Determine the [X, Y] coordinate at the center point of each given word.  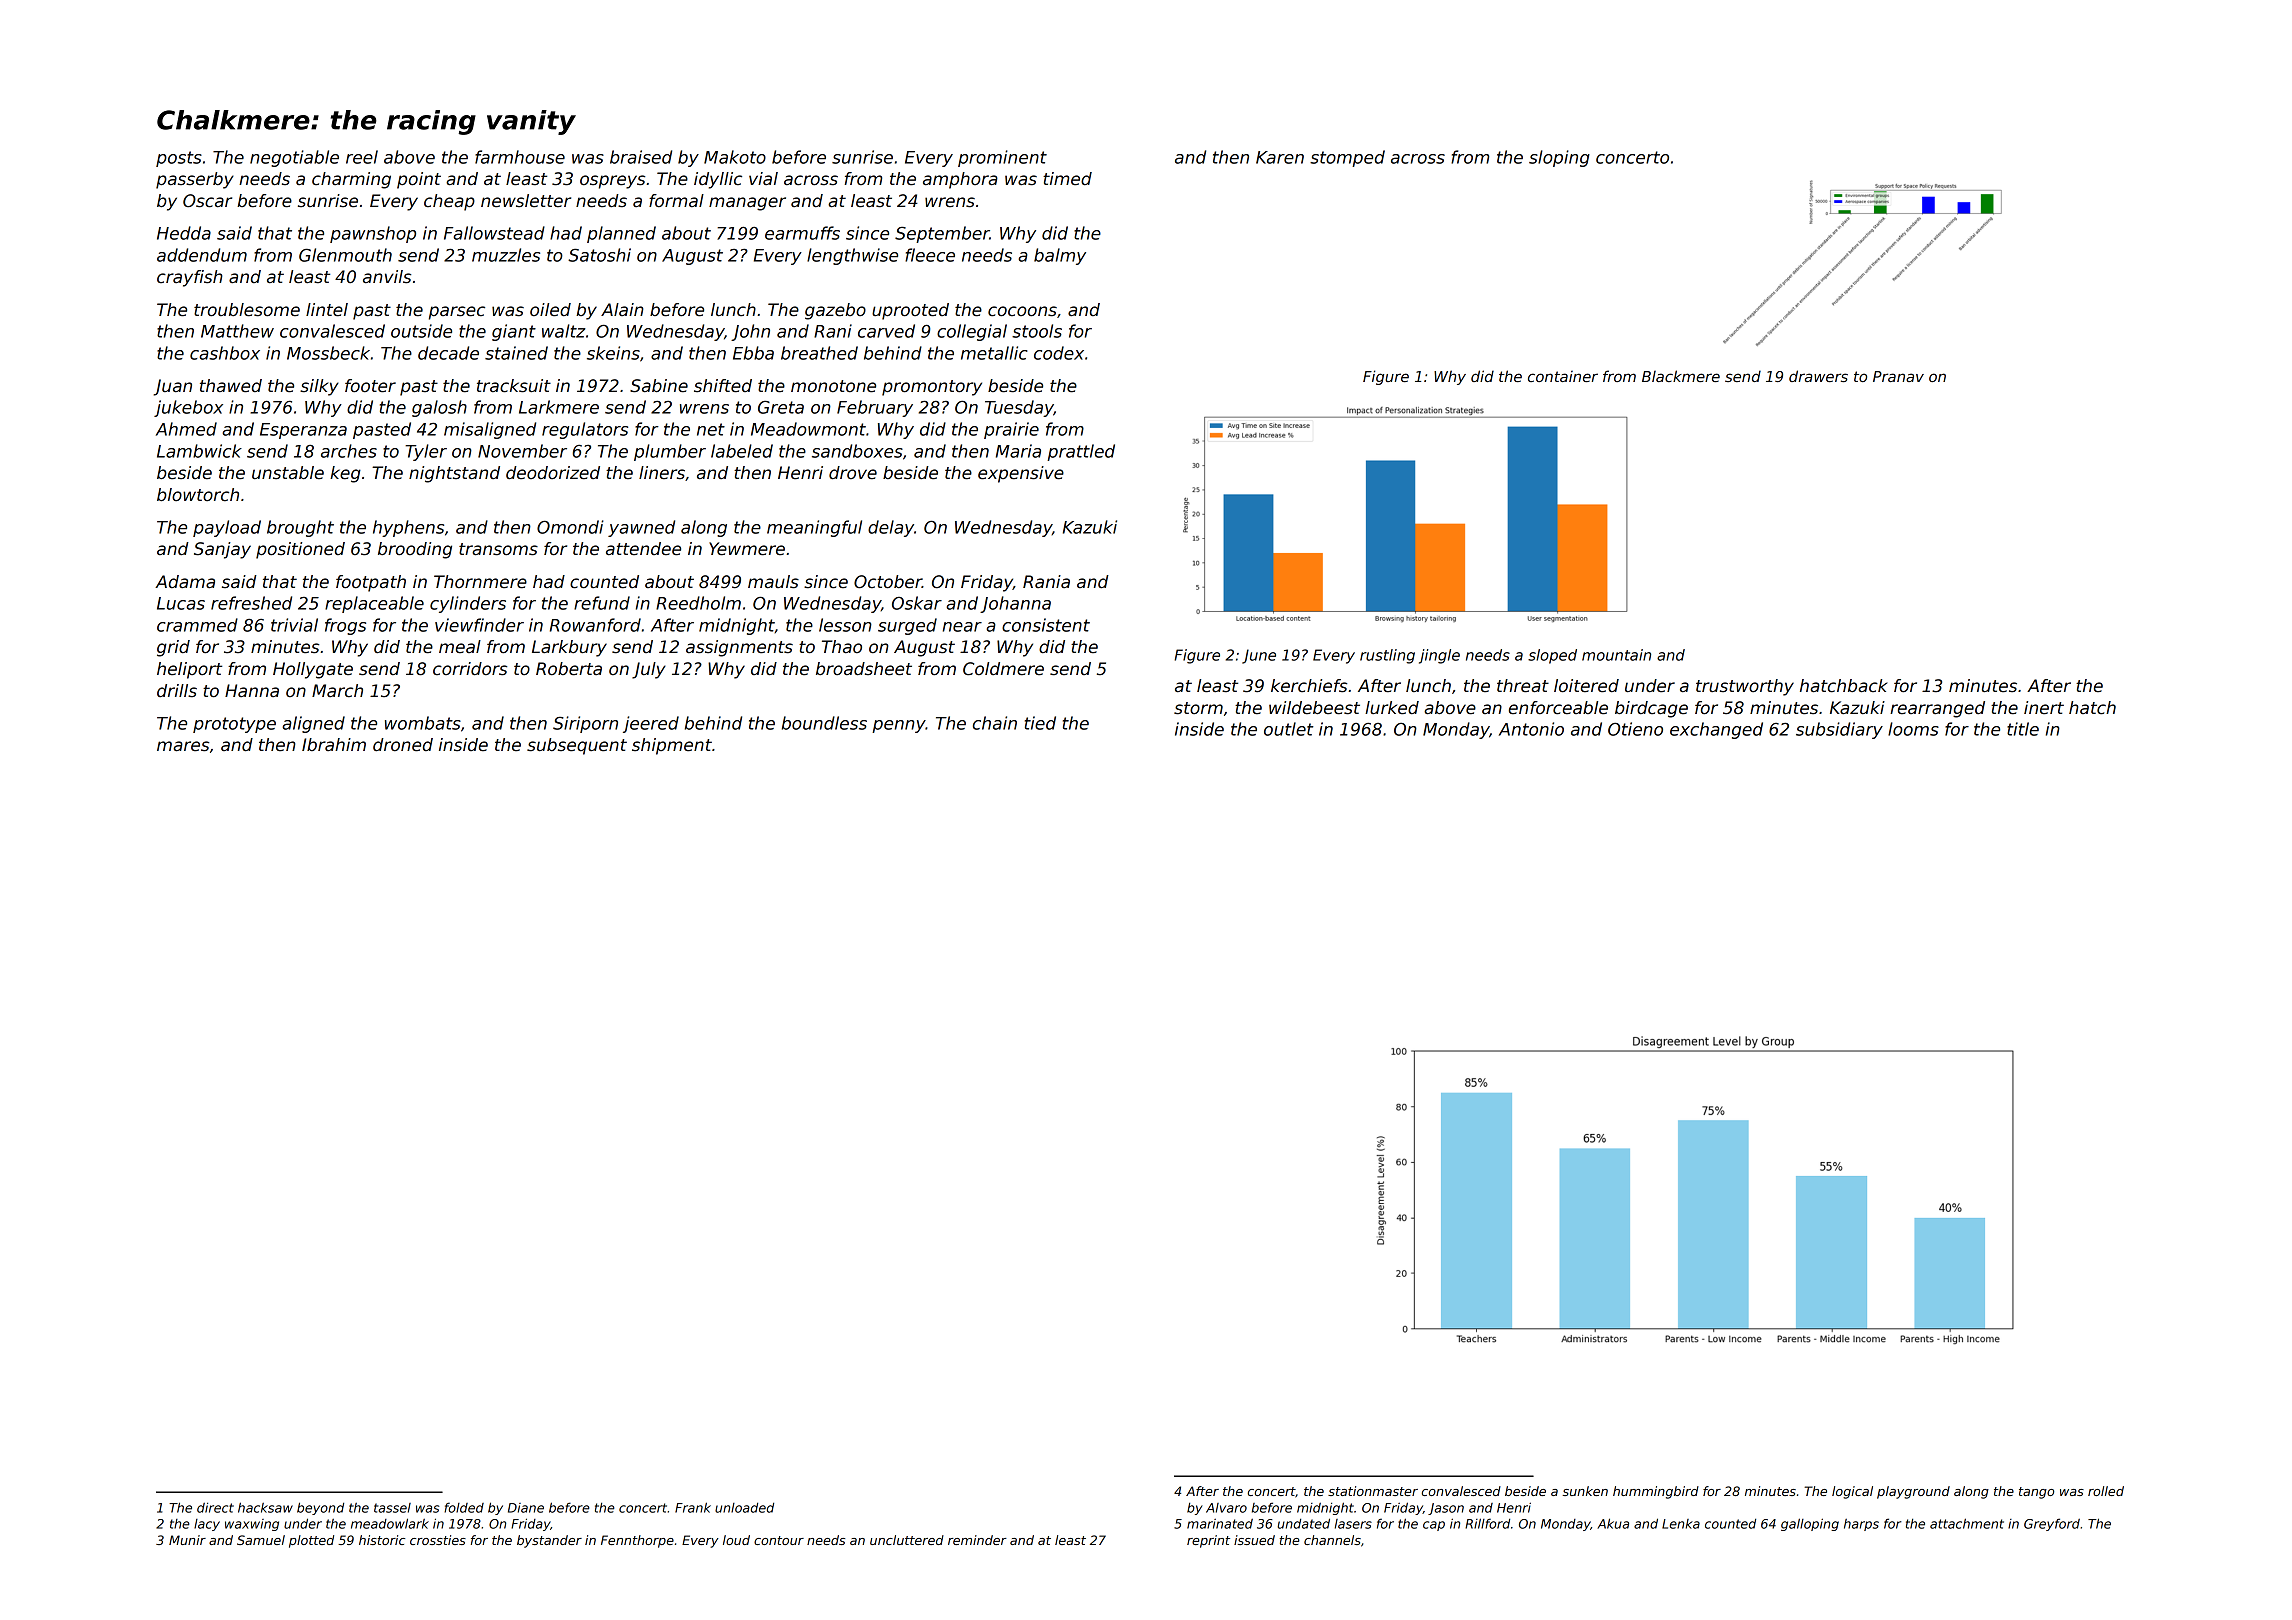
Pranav [1898, 376]
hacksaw [265, 1507]
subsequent [577, 746]
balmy [1060, 256]
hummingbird [1656, 1492]
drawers [1818, 376]
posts [179, 159]
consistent [1046, 625]
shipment [672, 746]
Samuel [261, 1540]
